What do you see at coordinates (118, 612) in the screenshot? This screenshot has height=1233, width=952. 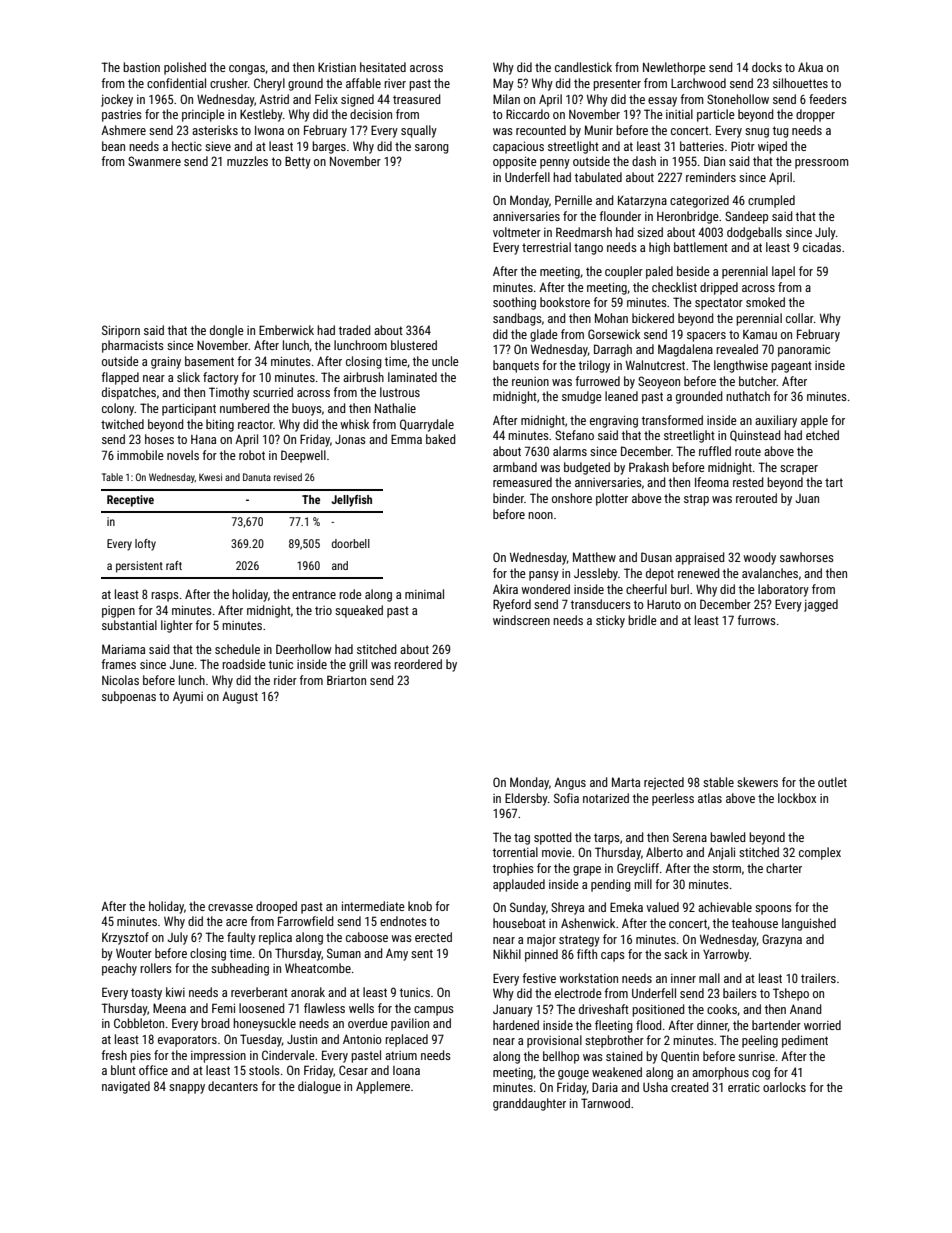 I see `pigpen` at bounding box center [118, 612].
